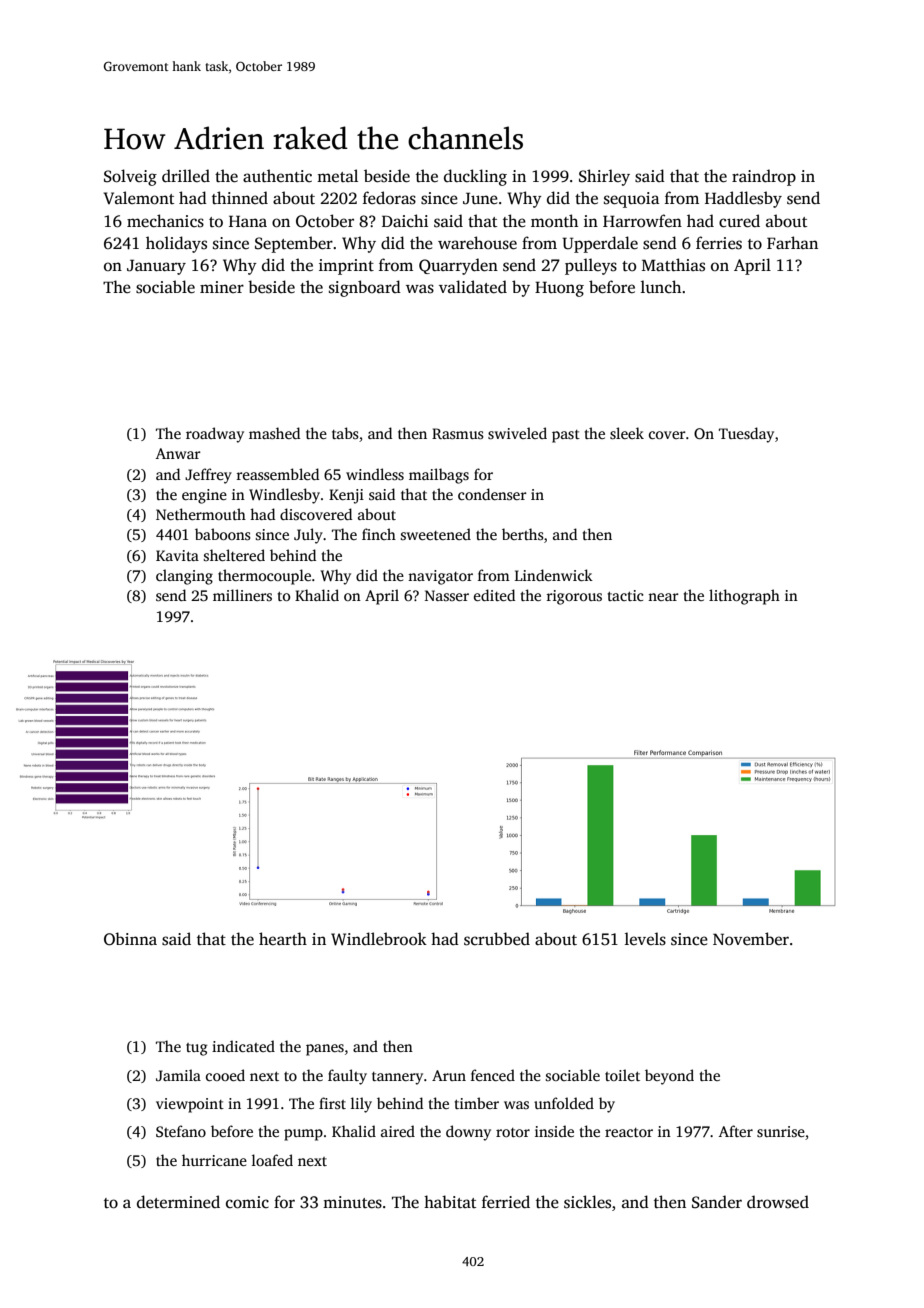 This screenshot has height=1308, width=924. What do you see at coordinates (743, 199) in the screenshot?
I see `Haddlesby` at bounding box center [743, 199].
